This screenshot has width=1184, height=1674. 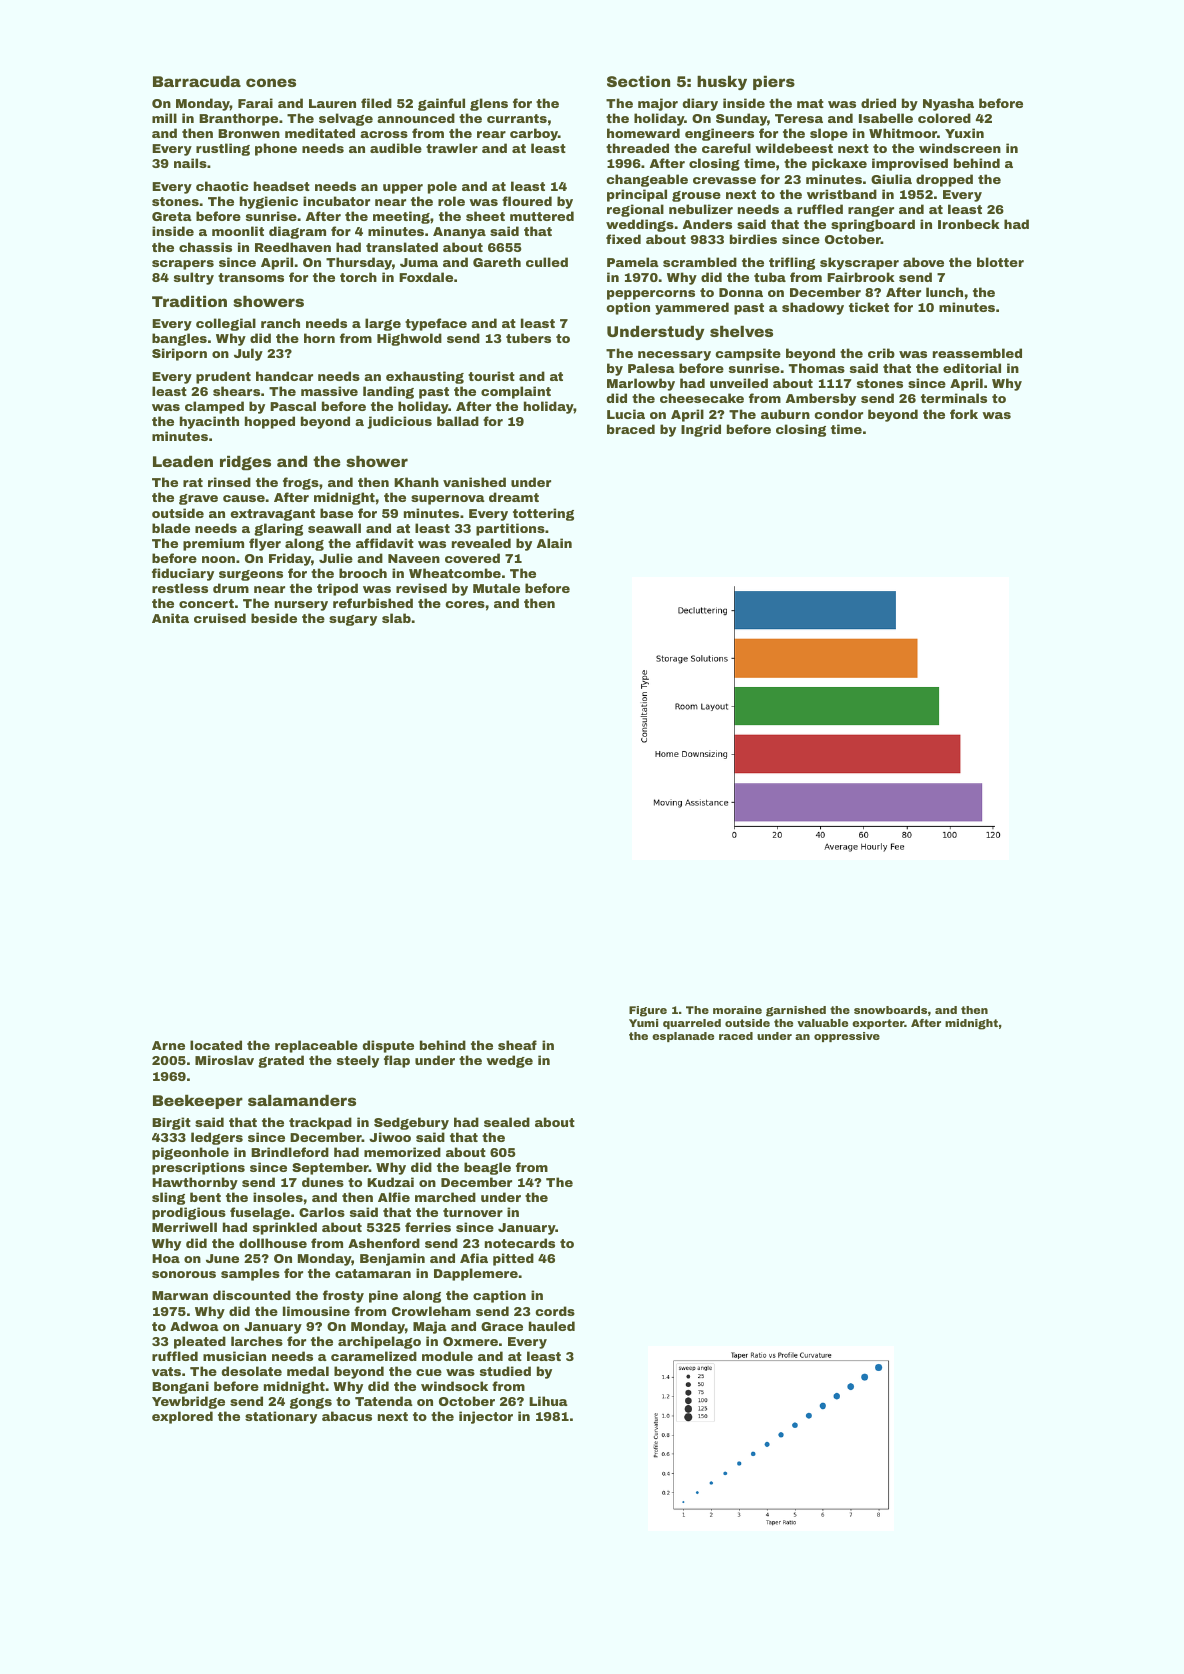 I want to click on Barracuda, so click(x=197, y=81).
